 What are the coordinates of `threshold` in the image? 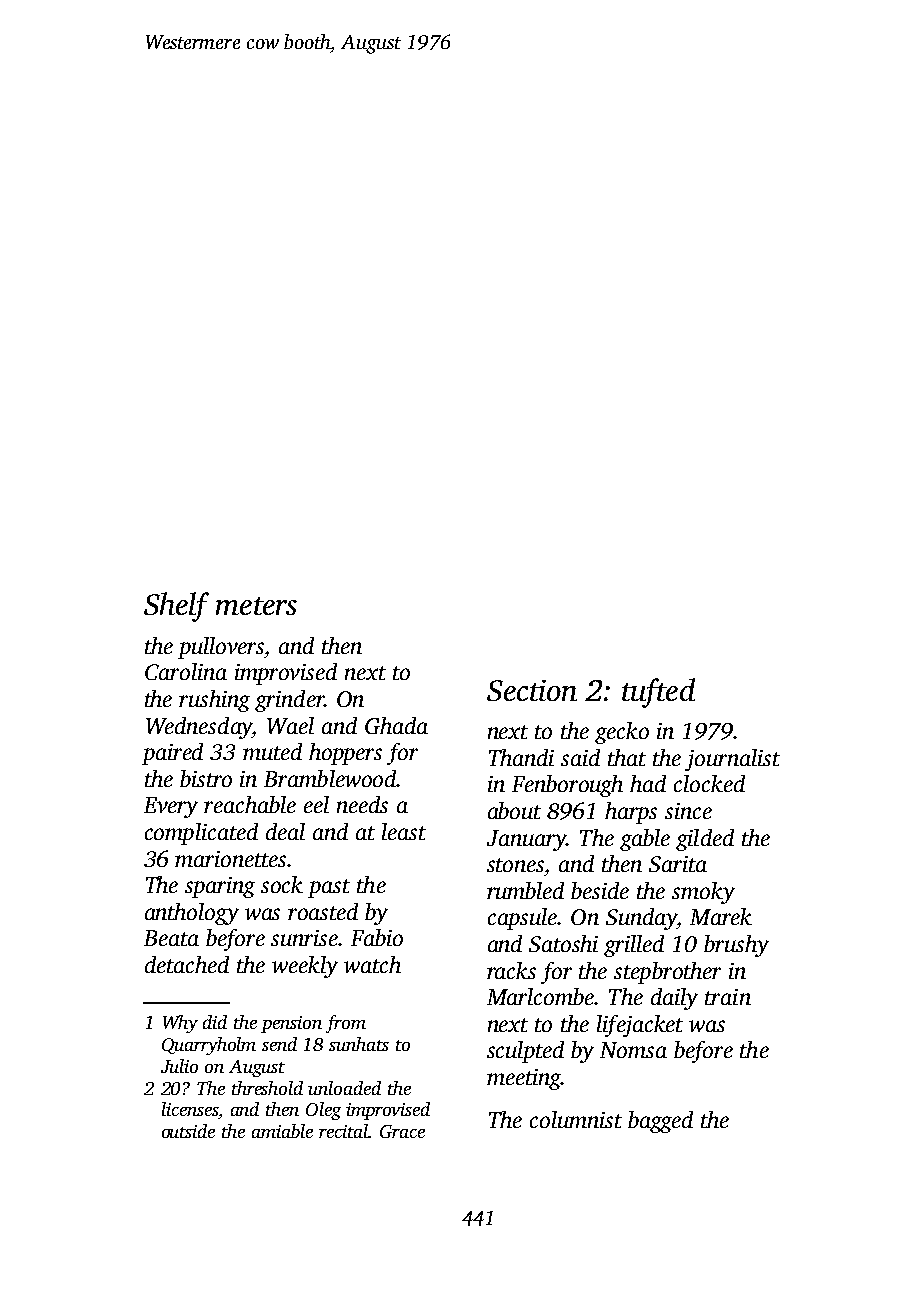 It's located at (267, 1088).
